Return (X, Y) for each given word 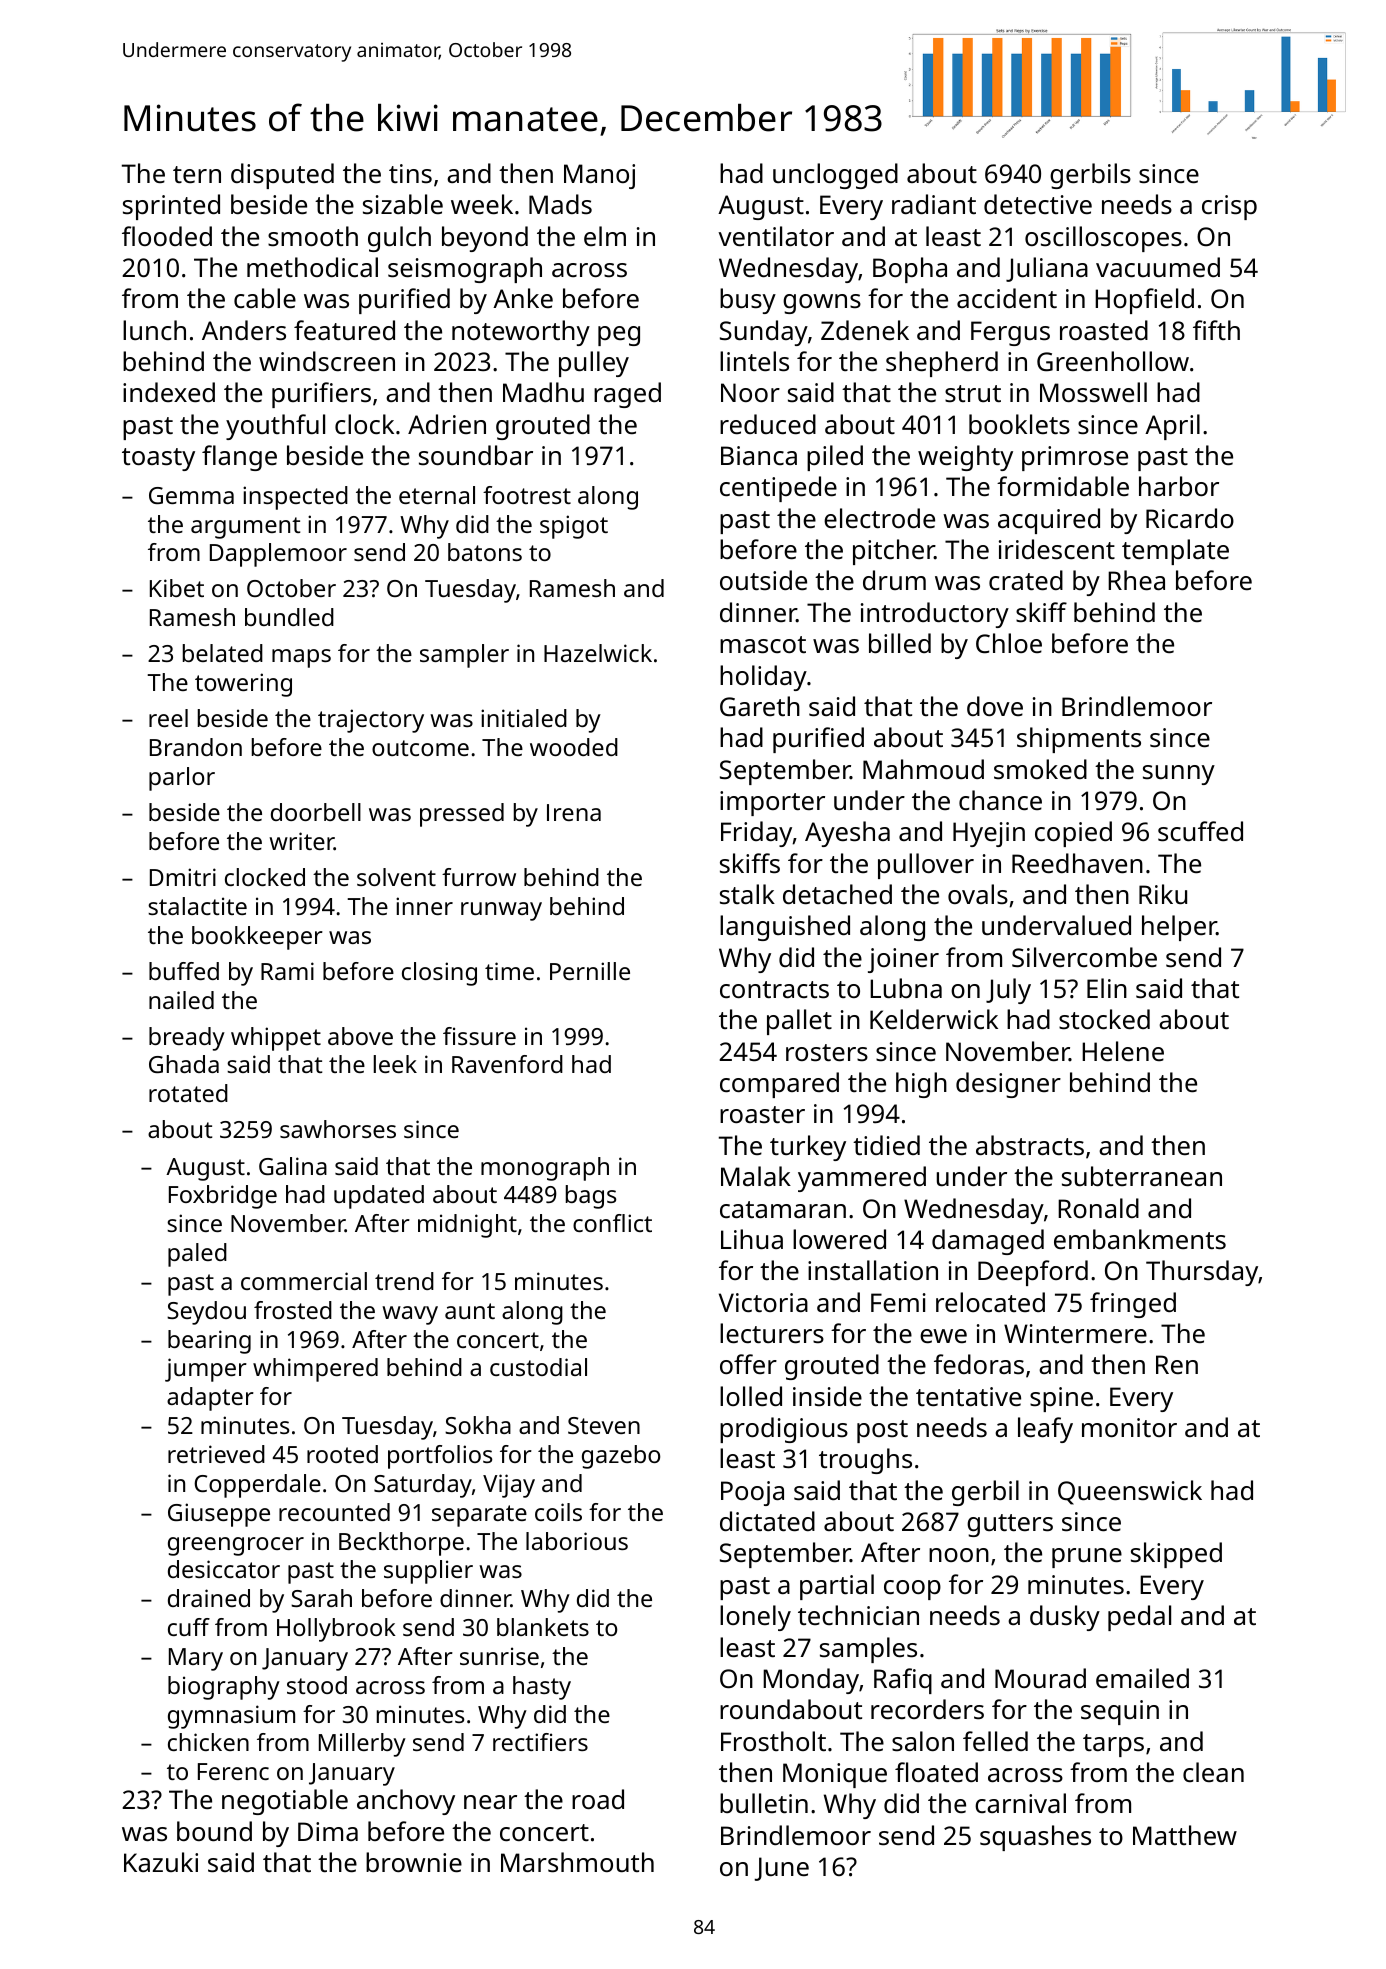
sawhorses (338, 1129)
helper (1179, 928)
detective (1038, 204)
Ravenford (507, 1064)
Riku (1163, 894)
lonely (755, 1618)
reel (168, 718)
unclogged (835, 176)
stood (317, 1685)
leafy (1045, 1430)
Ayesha (847, 834)
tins (410, 173)
